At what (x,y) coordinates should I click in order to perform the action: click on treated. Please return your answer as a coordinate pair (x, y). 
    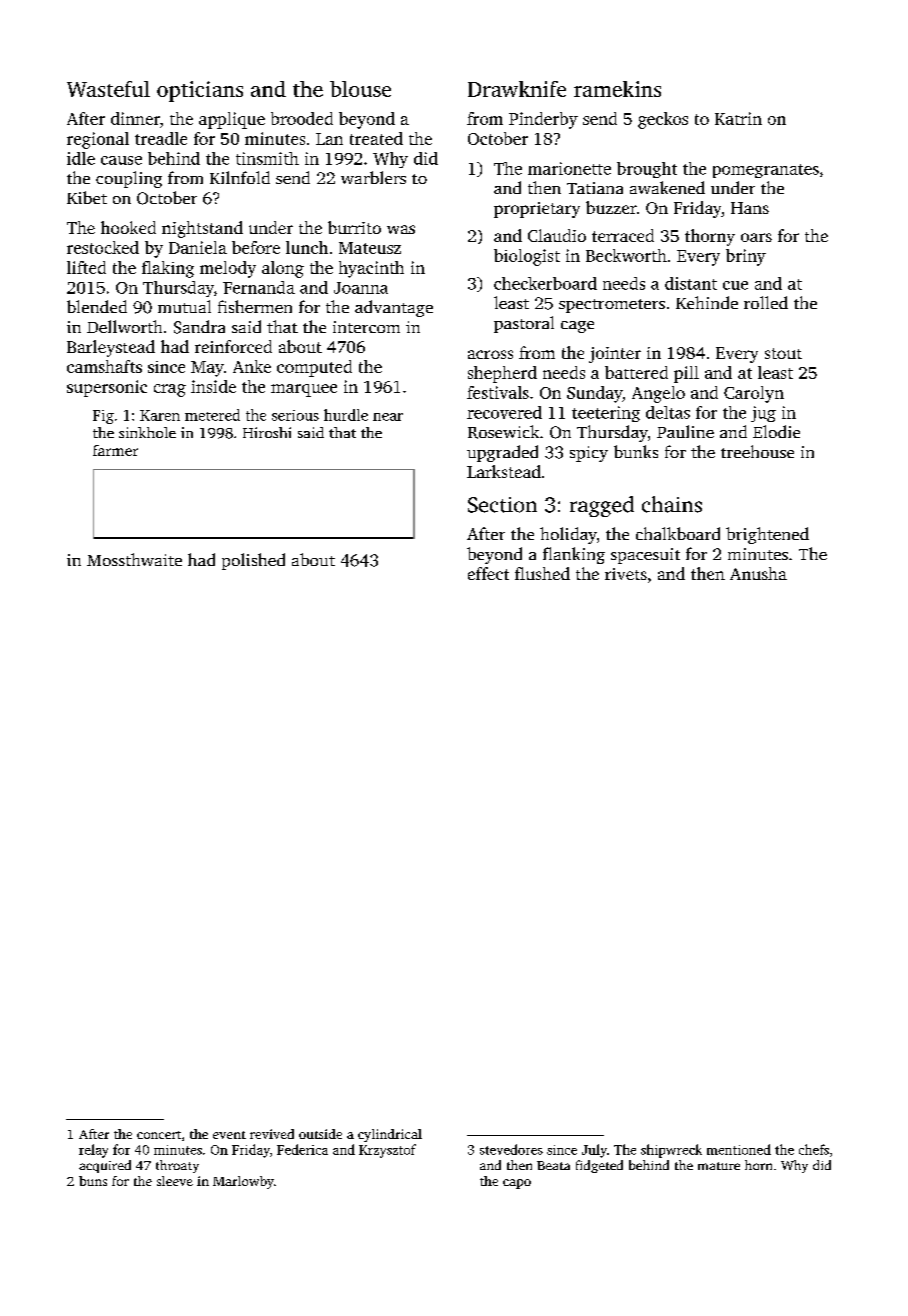
    Looking at the image, I should click on (376, 138).
